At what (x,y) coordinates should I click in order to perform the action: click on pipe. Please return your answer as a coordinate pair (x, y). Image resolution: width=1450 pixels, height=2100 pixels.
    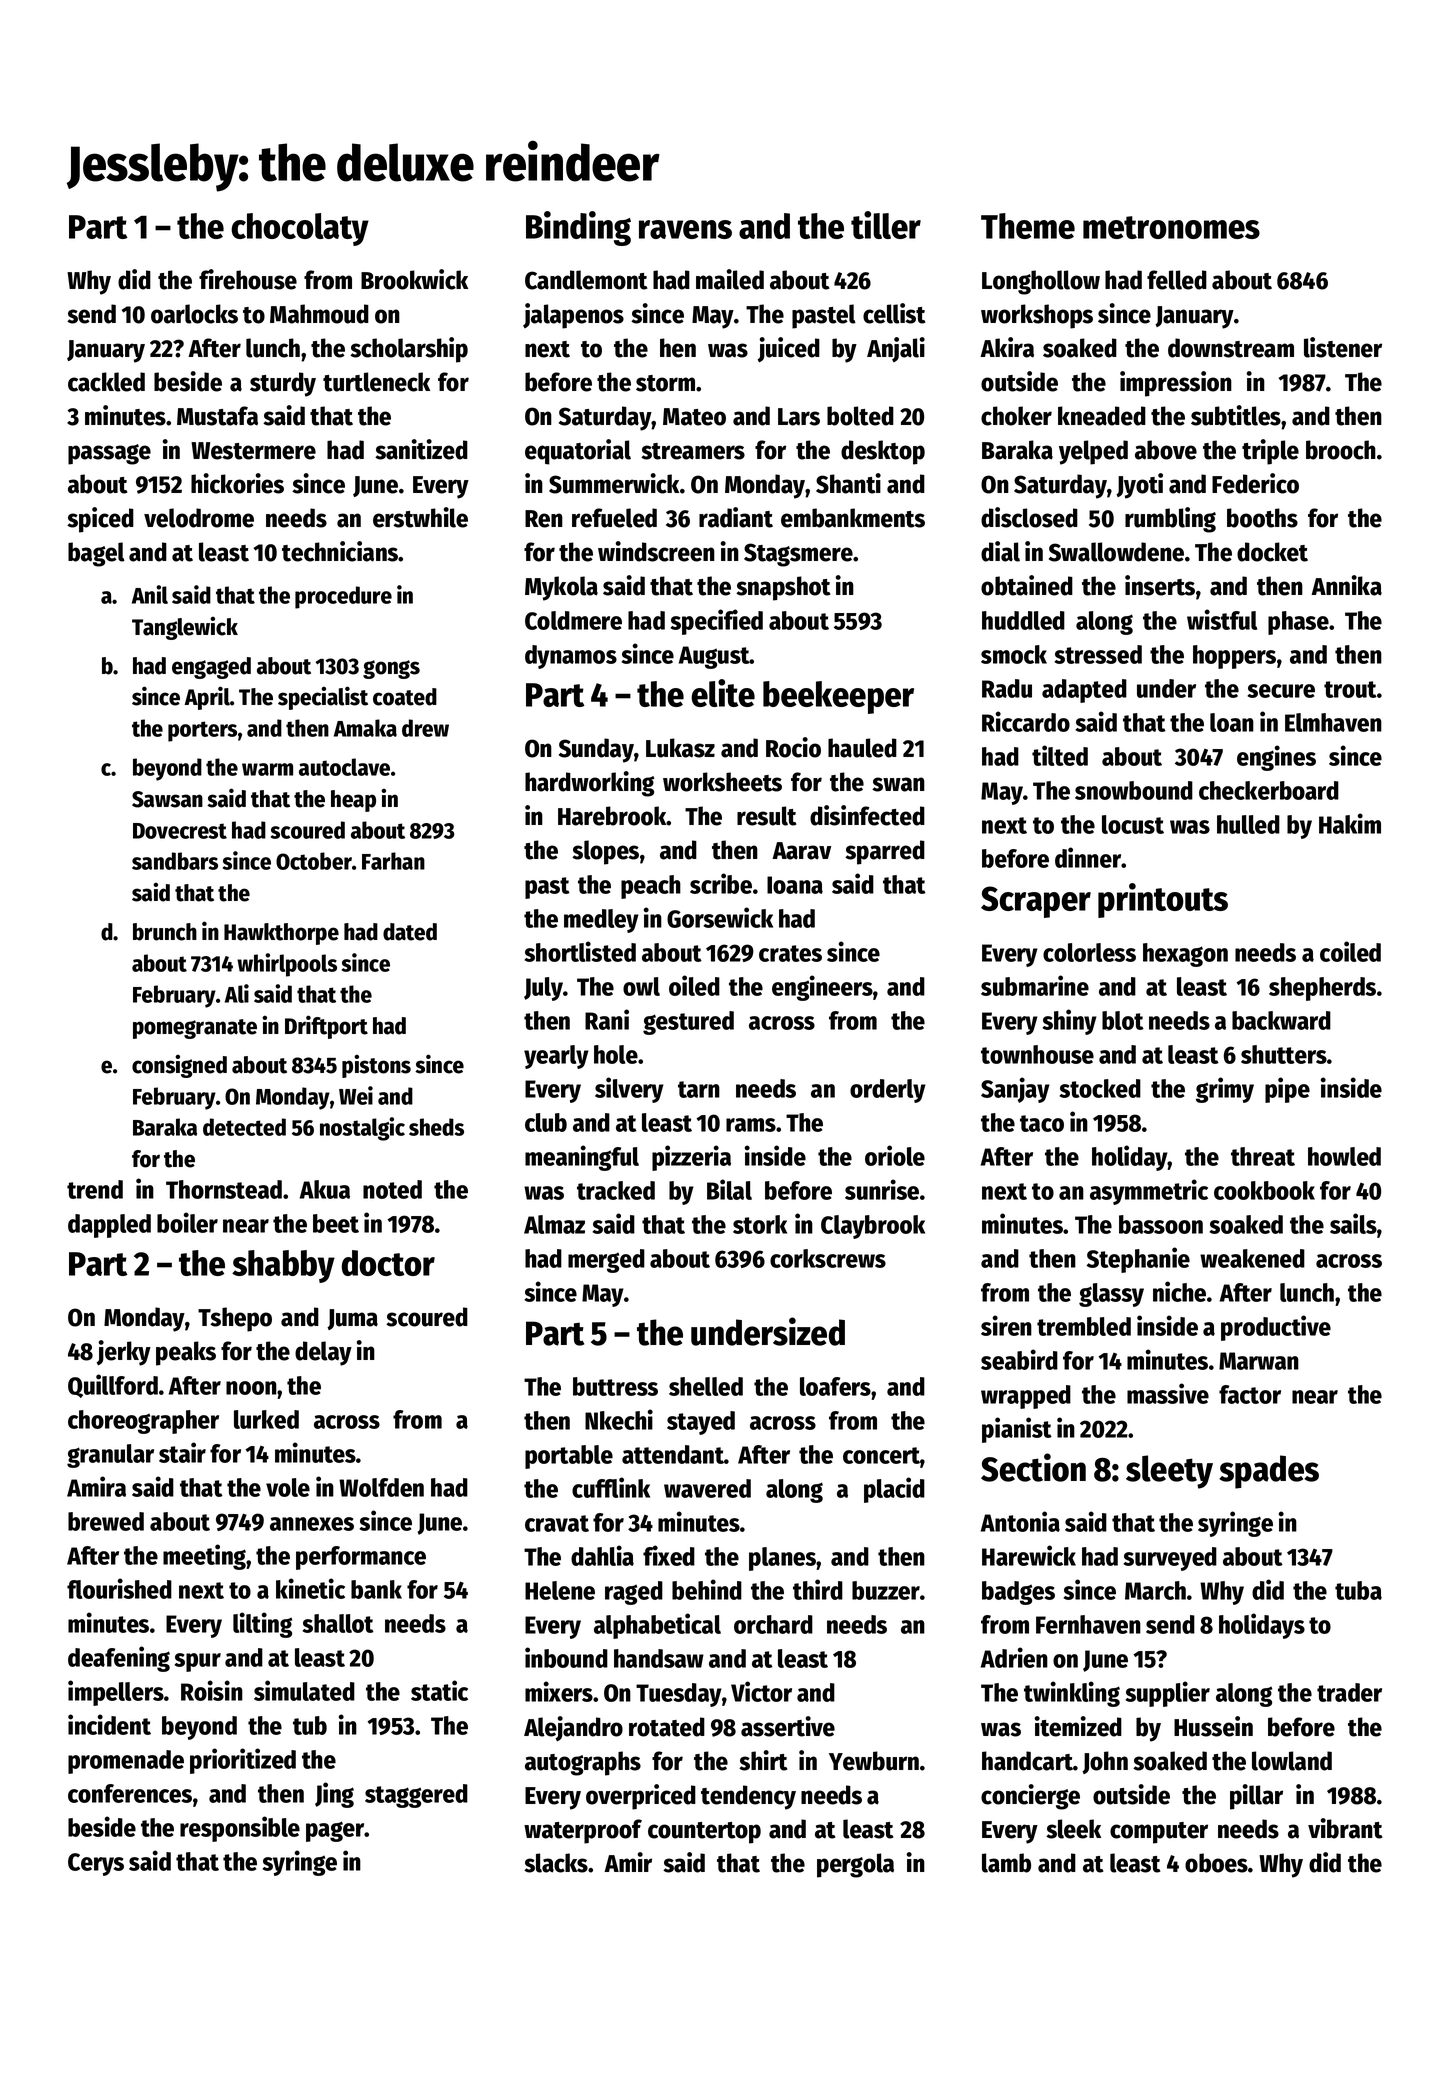
    Looking at the image, I should click on (1287, 1090).
